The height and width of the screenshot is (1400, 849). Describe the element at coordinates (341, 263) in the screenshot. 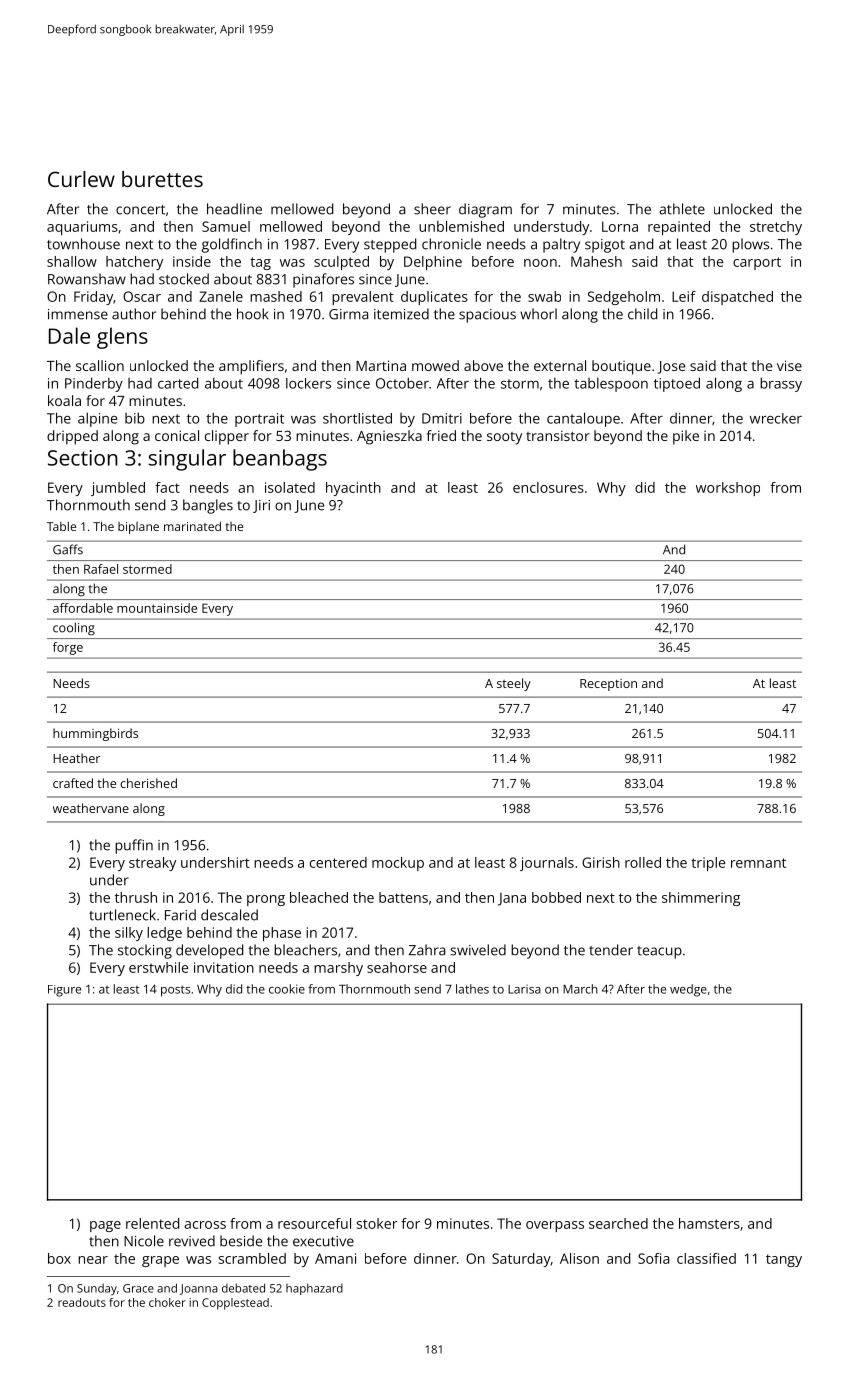

I see `sculpted` at that location.
